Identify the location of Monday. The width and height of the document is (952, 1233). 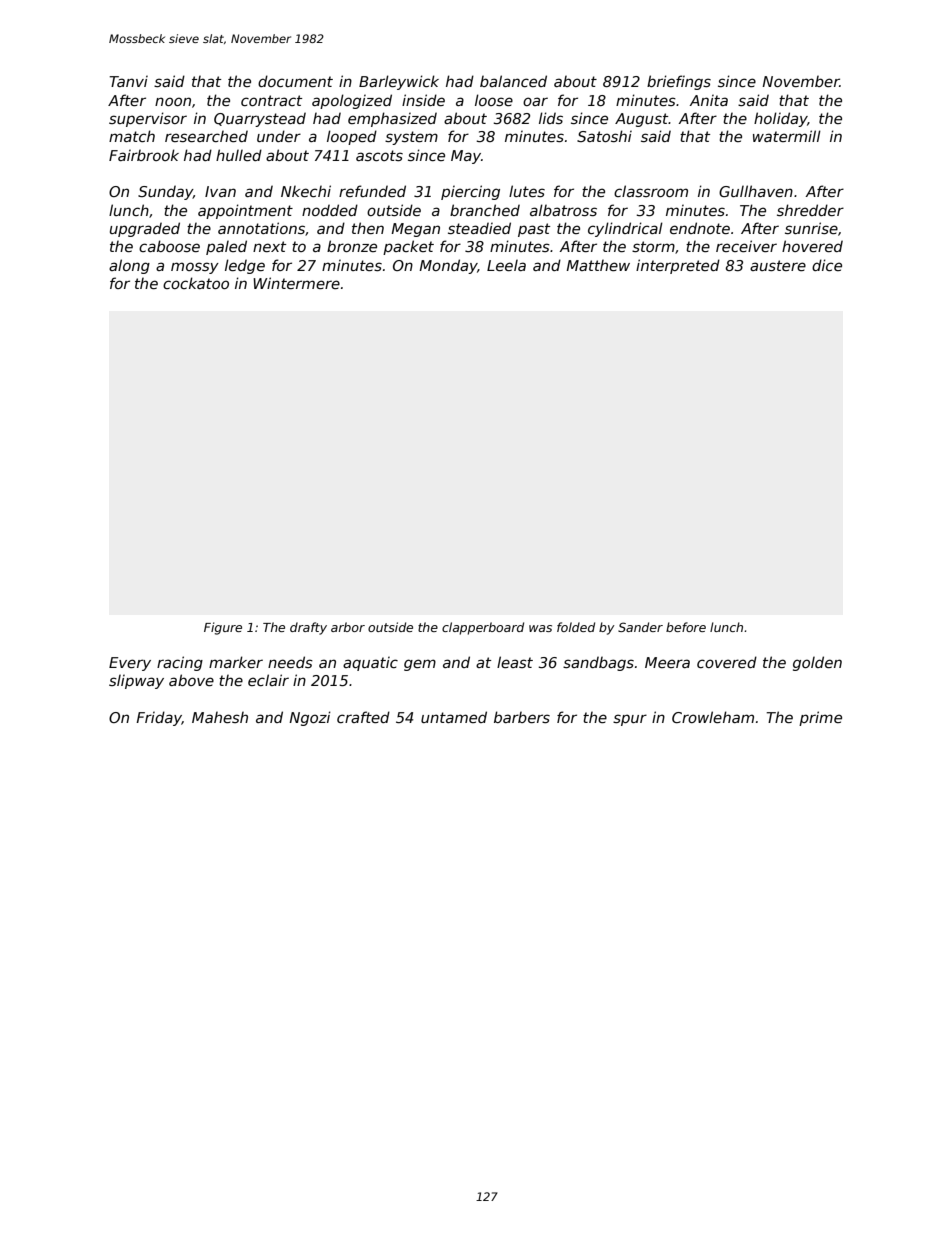
(448, 266).
